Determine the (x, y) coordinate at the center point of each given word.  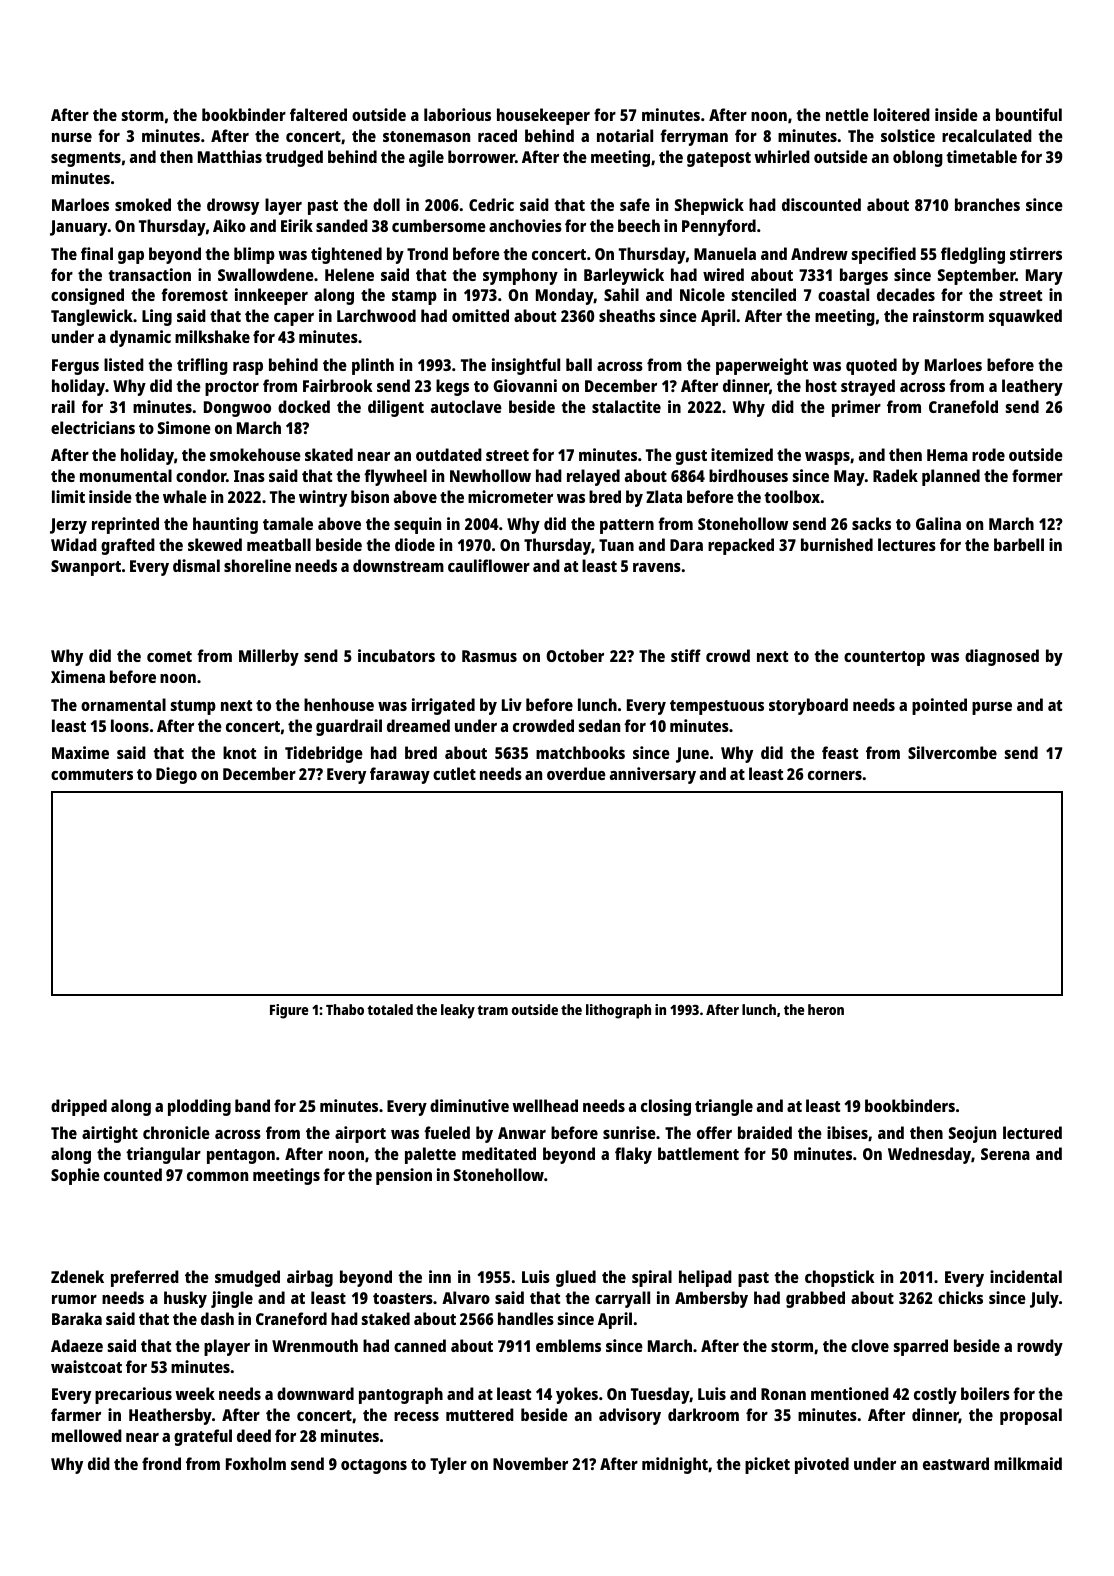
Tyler (448, 1465)
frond (161, 1463)
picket (767, 1465)
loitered (902, 114)
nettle (847, 114)
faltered (318, 114)
